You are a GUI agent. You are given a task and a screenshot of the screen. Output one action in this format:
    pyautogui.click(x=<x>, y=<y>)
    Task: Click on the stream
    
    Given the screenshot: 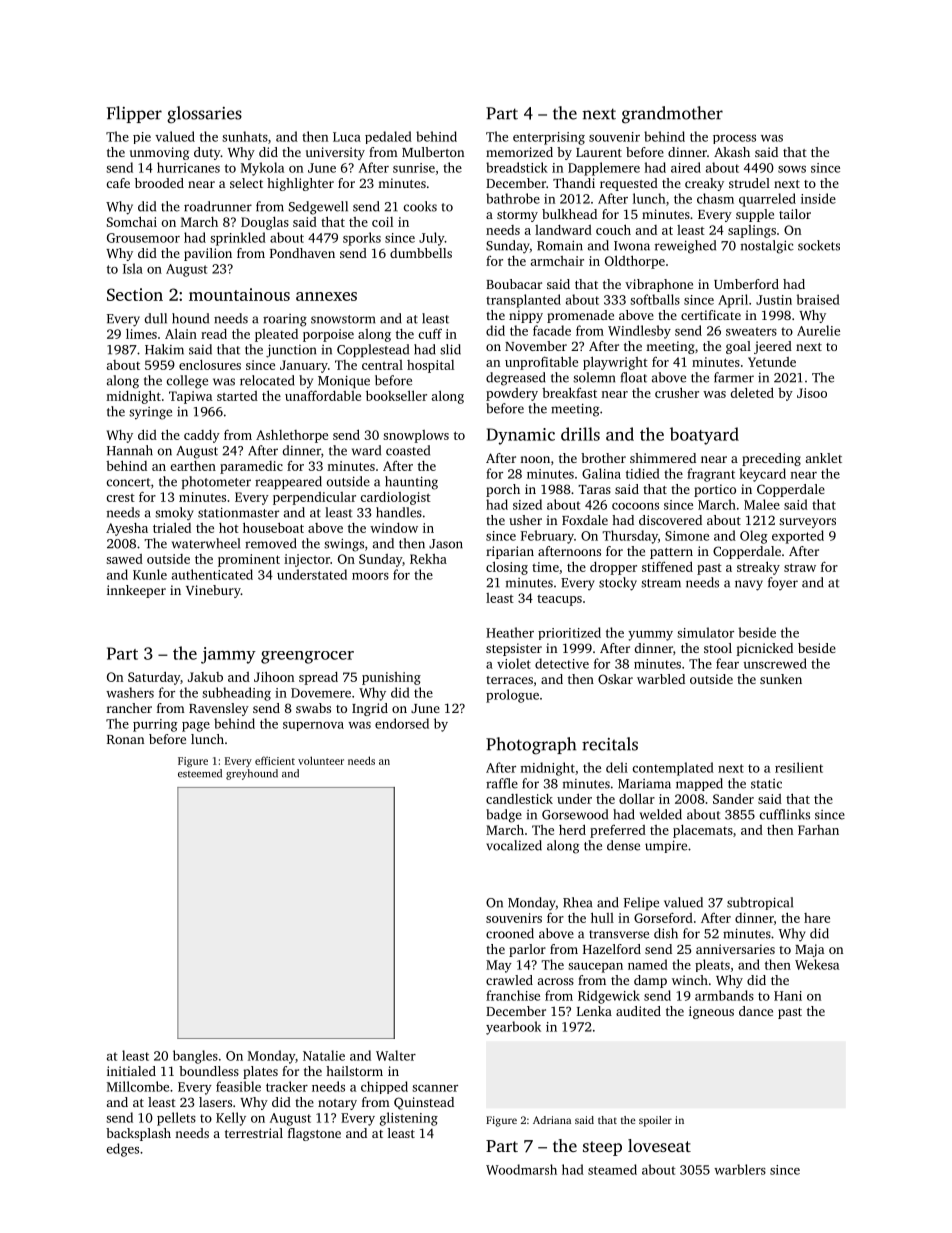 What is the action you would take?
    pyautogui.click(x=661, y=583)
